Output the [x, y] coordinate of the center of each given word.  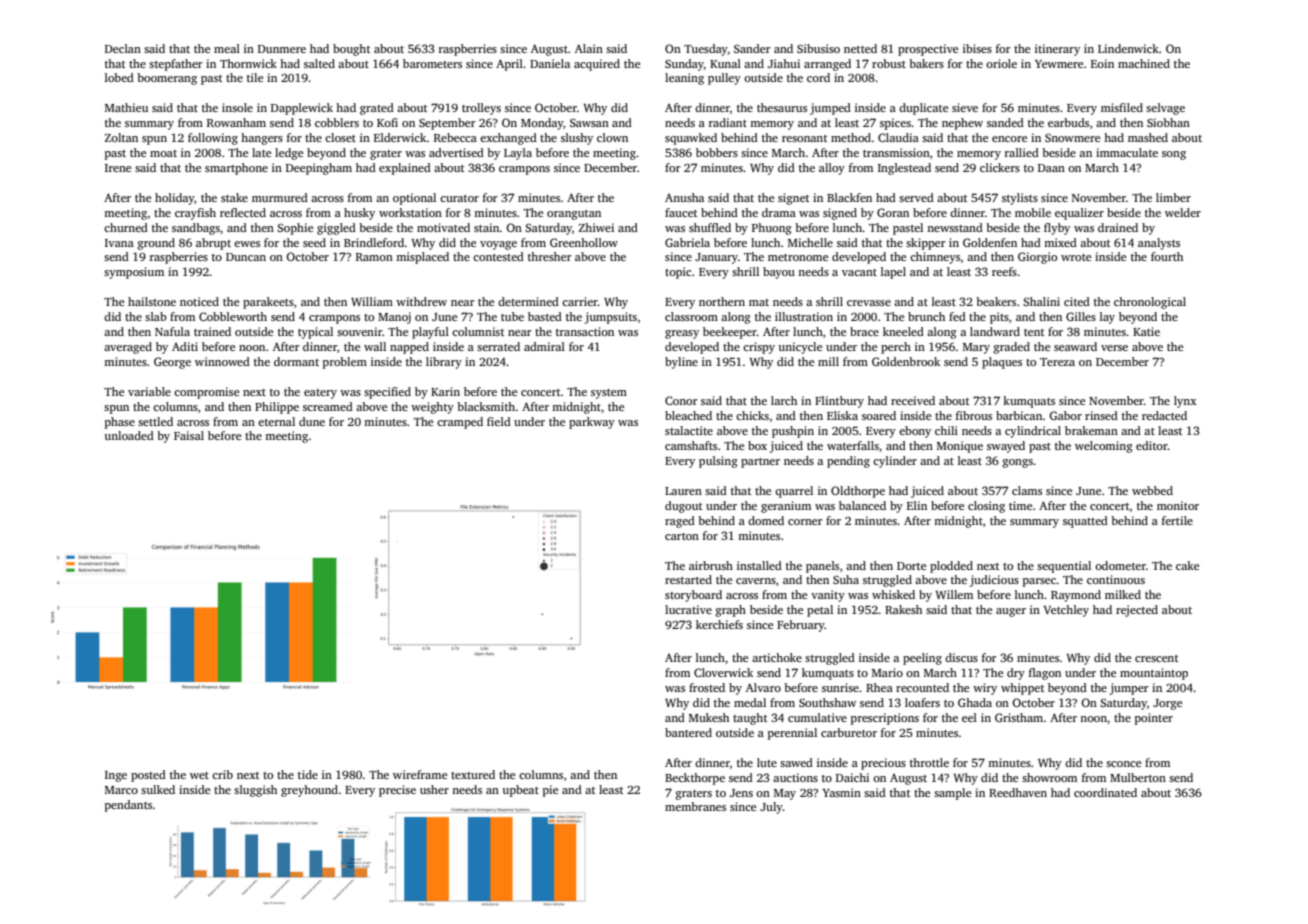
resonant [804, 138]
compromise [206, 393]
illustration [804, 316]
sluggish [255, 791]
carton [682, 536]
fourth [1167, 256]
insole [237, 107]
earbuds [1068, 122]
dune [312, 421]
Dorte [911, 566]
